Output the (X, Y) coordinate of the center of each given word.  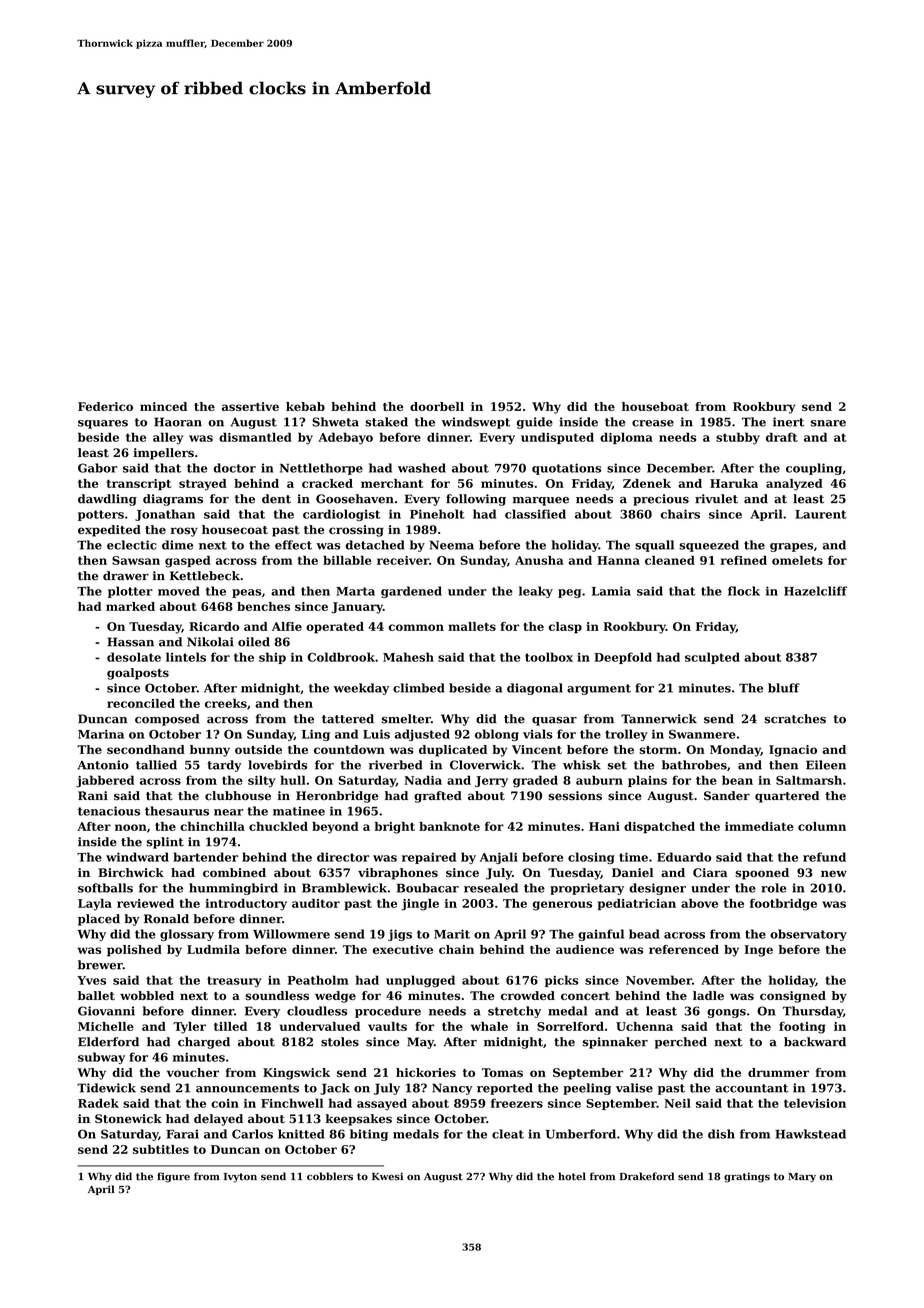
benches (263, 606)
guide (535, 423)
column (822, 826)
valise (634, 1088)
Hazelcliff (815, 591)
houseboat (655, 406)
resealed (491, 888)
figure (173, 1177)
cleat (508, 1134)
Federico (105, 406)
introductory (246, 905)
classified (535, 514)
